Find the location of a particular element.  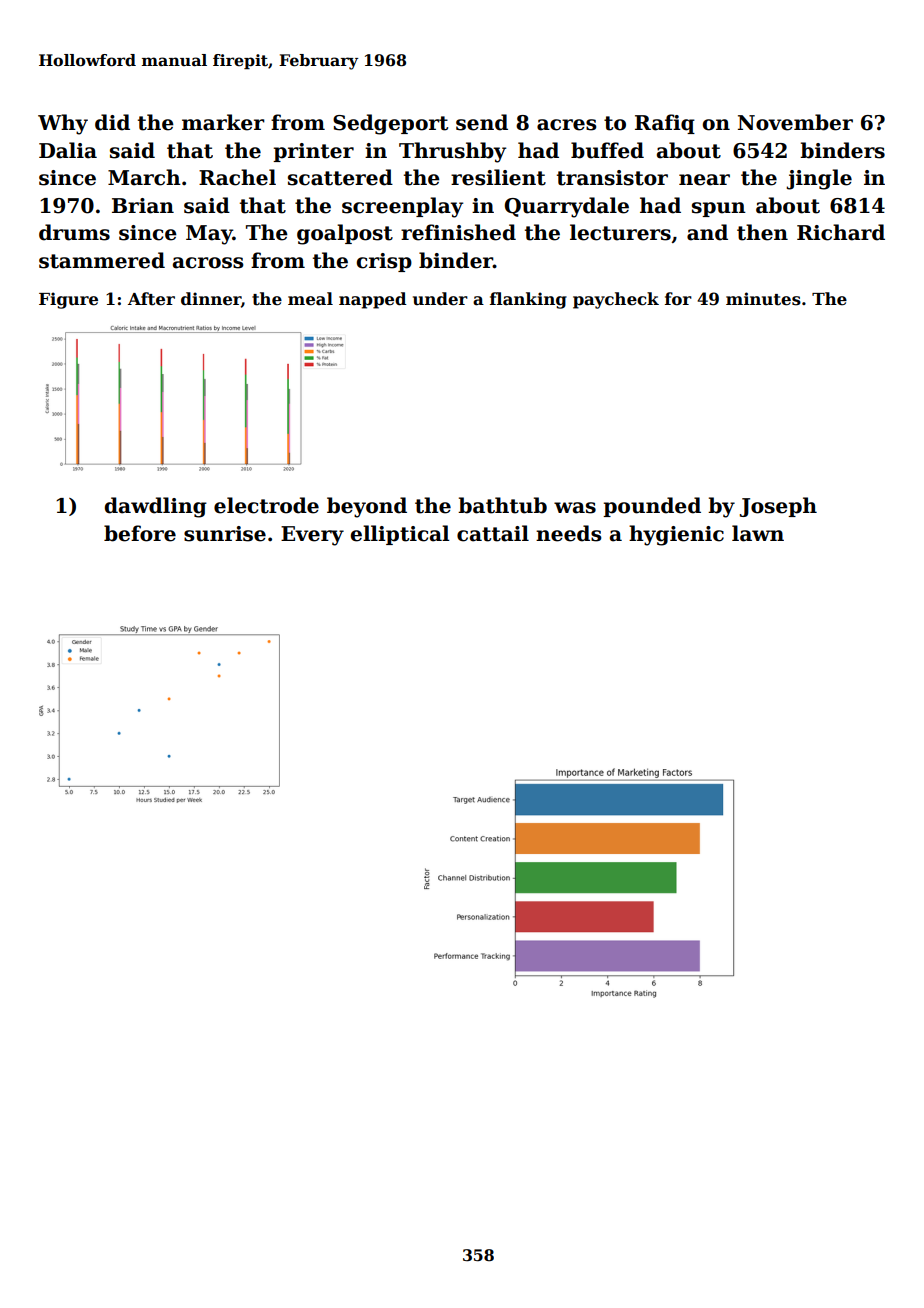

minutes is located at coordinates (763, 299).
